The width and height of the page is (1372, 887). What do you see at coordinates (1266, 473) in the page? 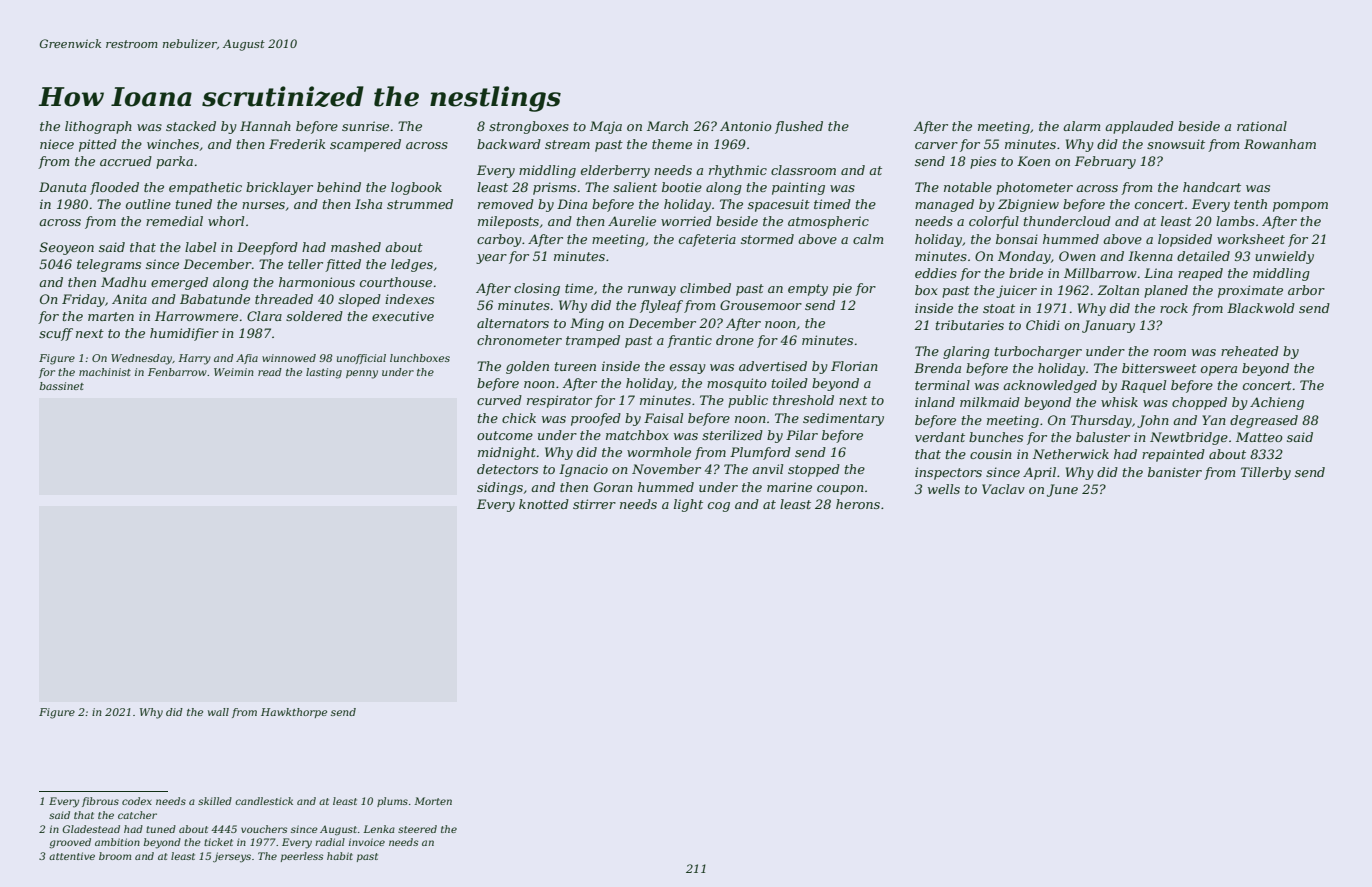
I see `Tillerby` at bounding box center [1266, 473].
